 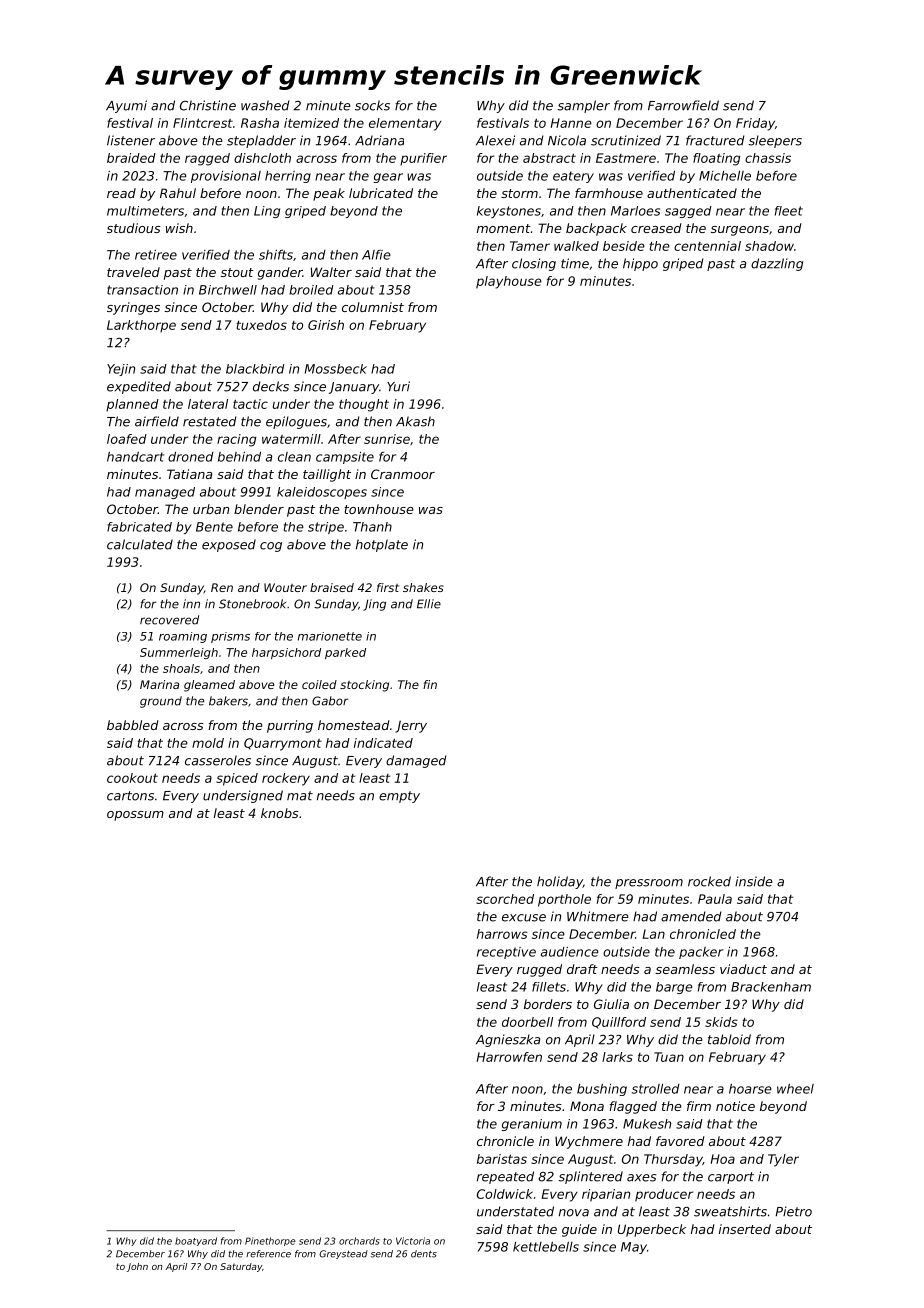 I want to click on kettlebells, so click(x=546, y=1247).
